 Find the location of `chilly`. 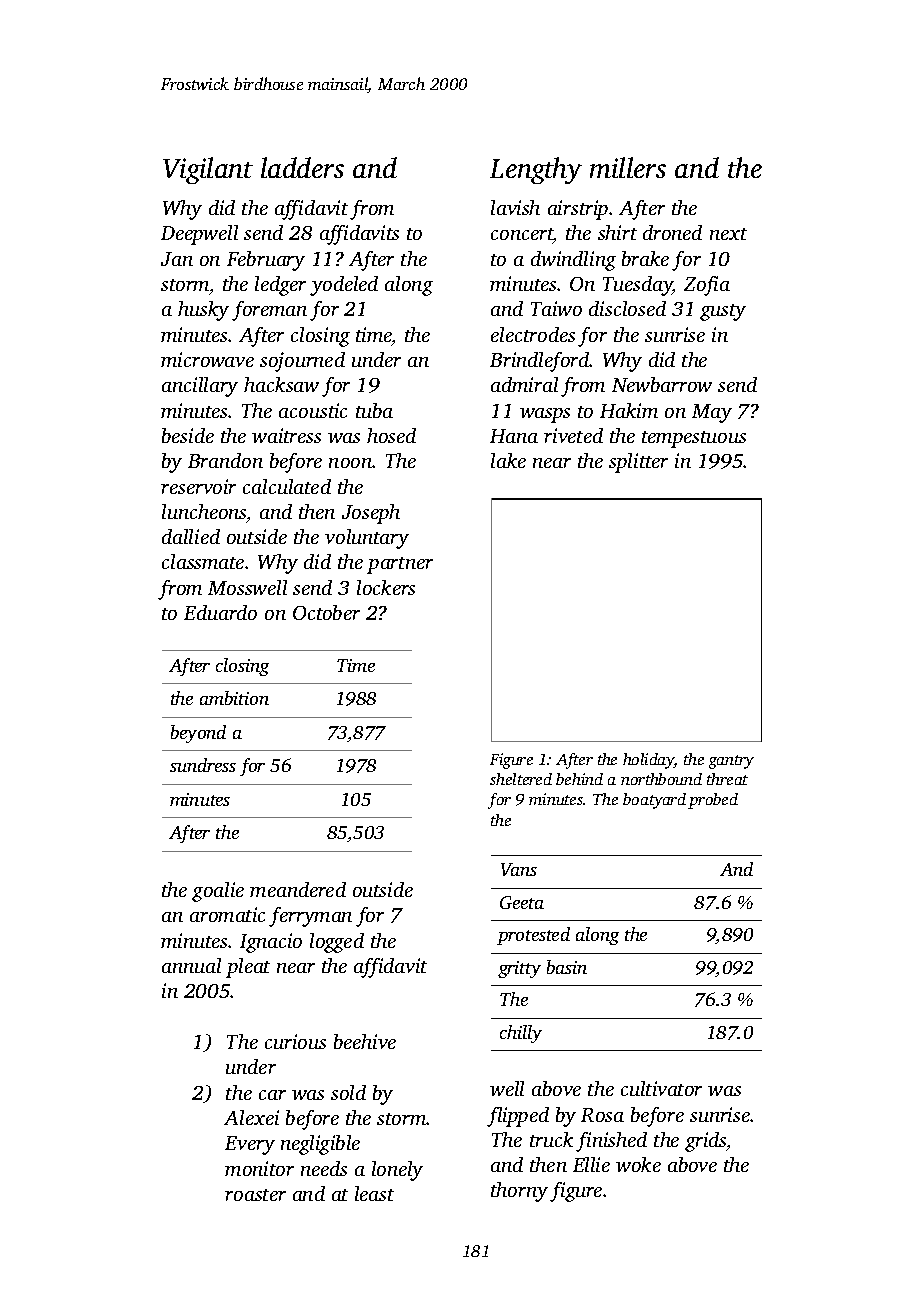

chilly is located at coordinates (521, 1034).
